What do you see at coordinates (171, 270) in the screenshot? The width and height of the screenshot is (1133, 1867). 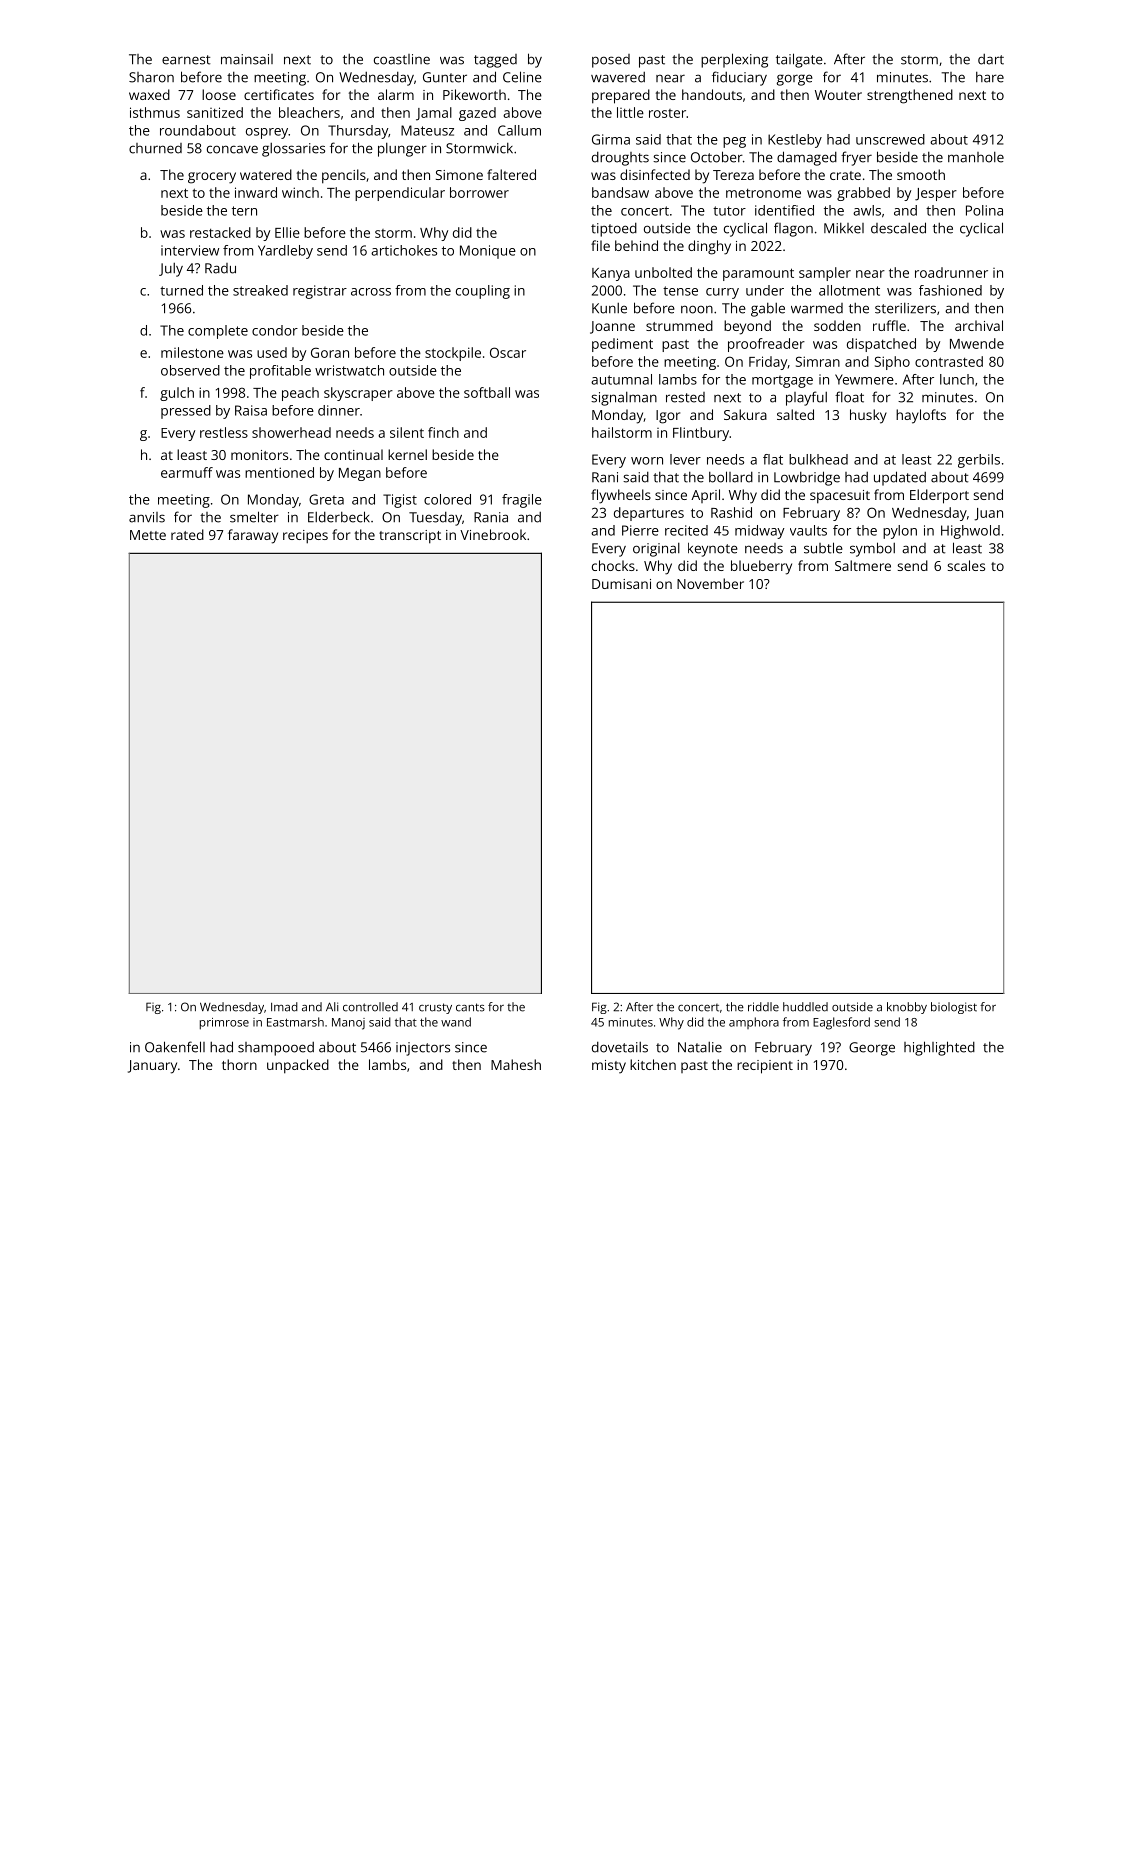 I see `July` at bounding box center [171, 270].
